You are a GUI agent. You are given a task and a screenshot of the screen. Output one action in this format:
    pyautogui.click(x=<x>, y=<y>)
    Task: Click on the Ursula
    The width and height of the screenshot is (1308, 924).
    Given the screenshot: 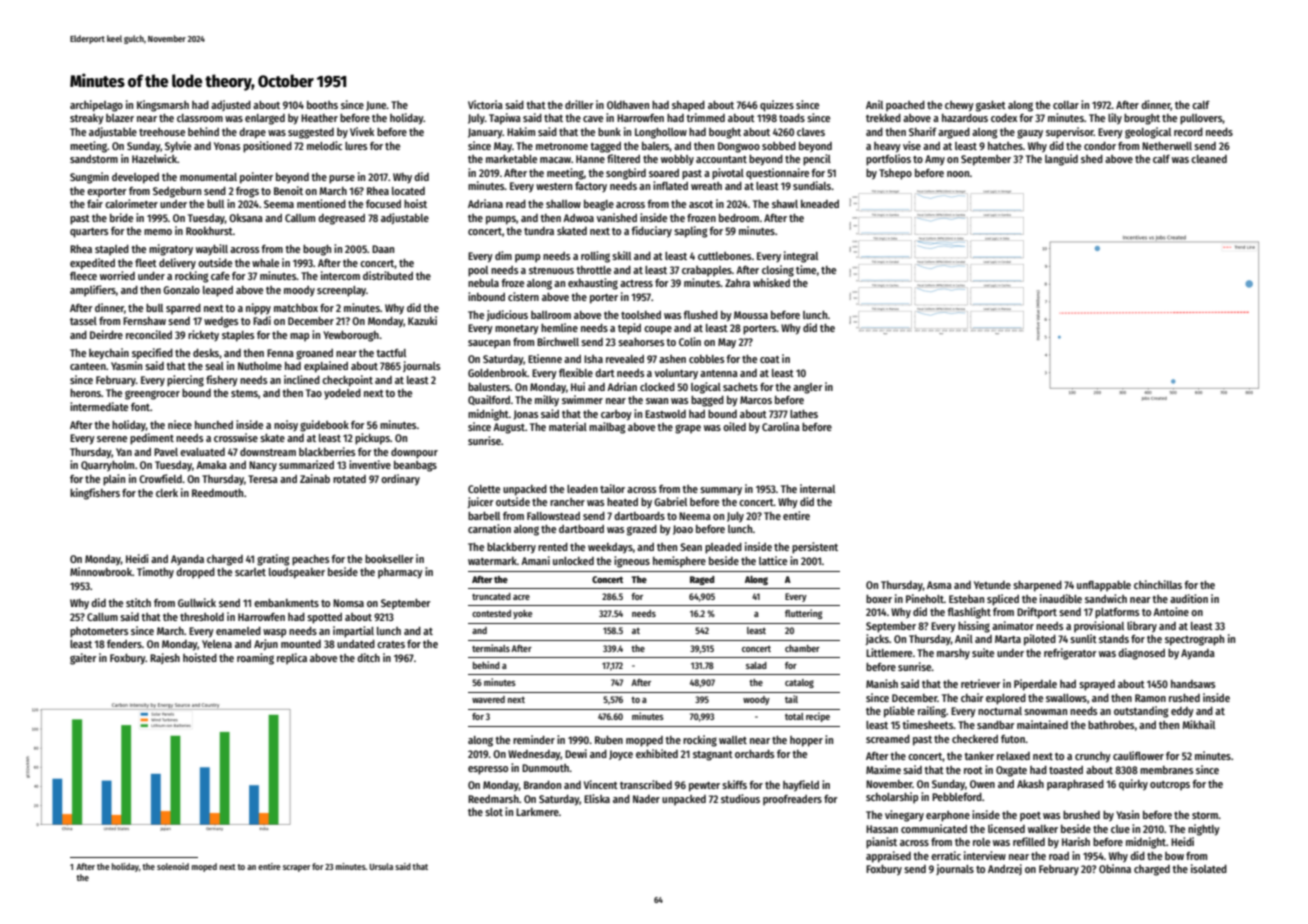 What is the action you would take?
    pyautogui.click(x=381, y=866)
